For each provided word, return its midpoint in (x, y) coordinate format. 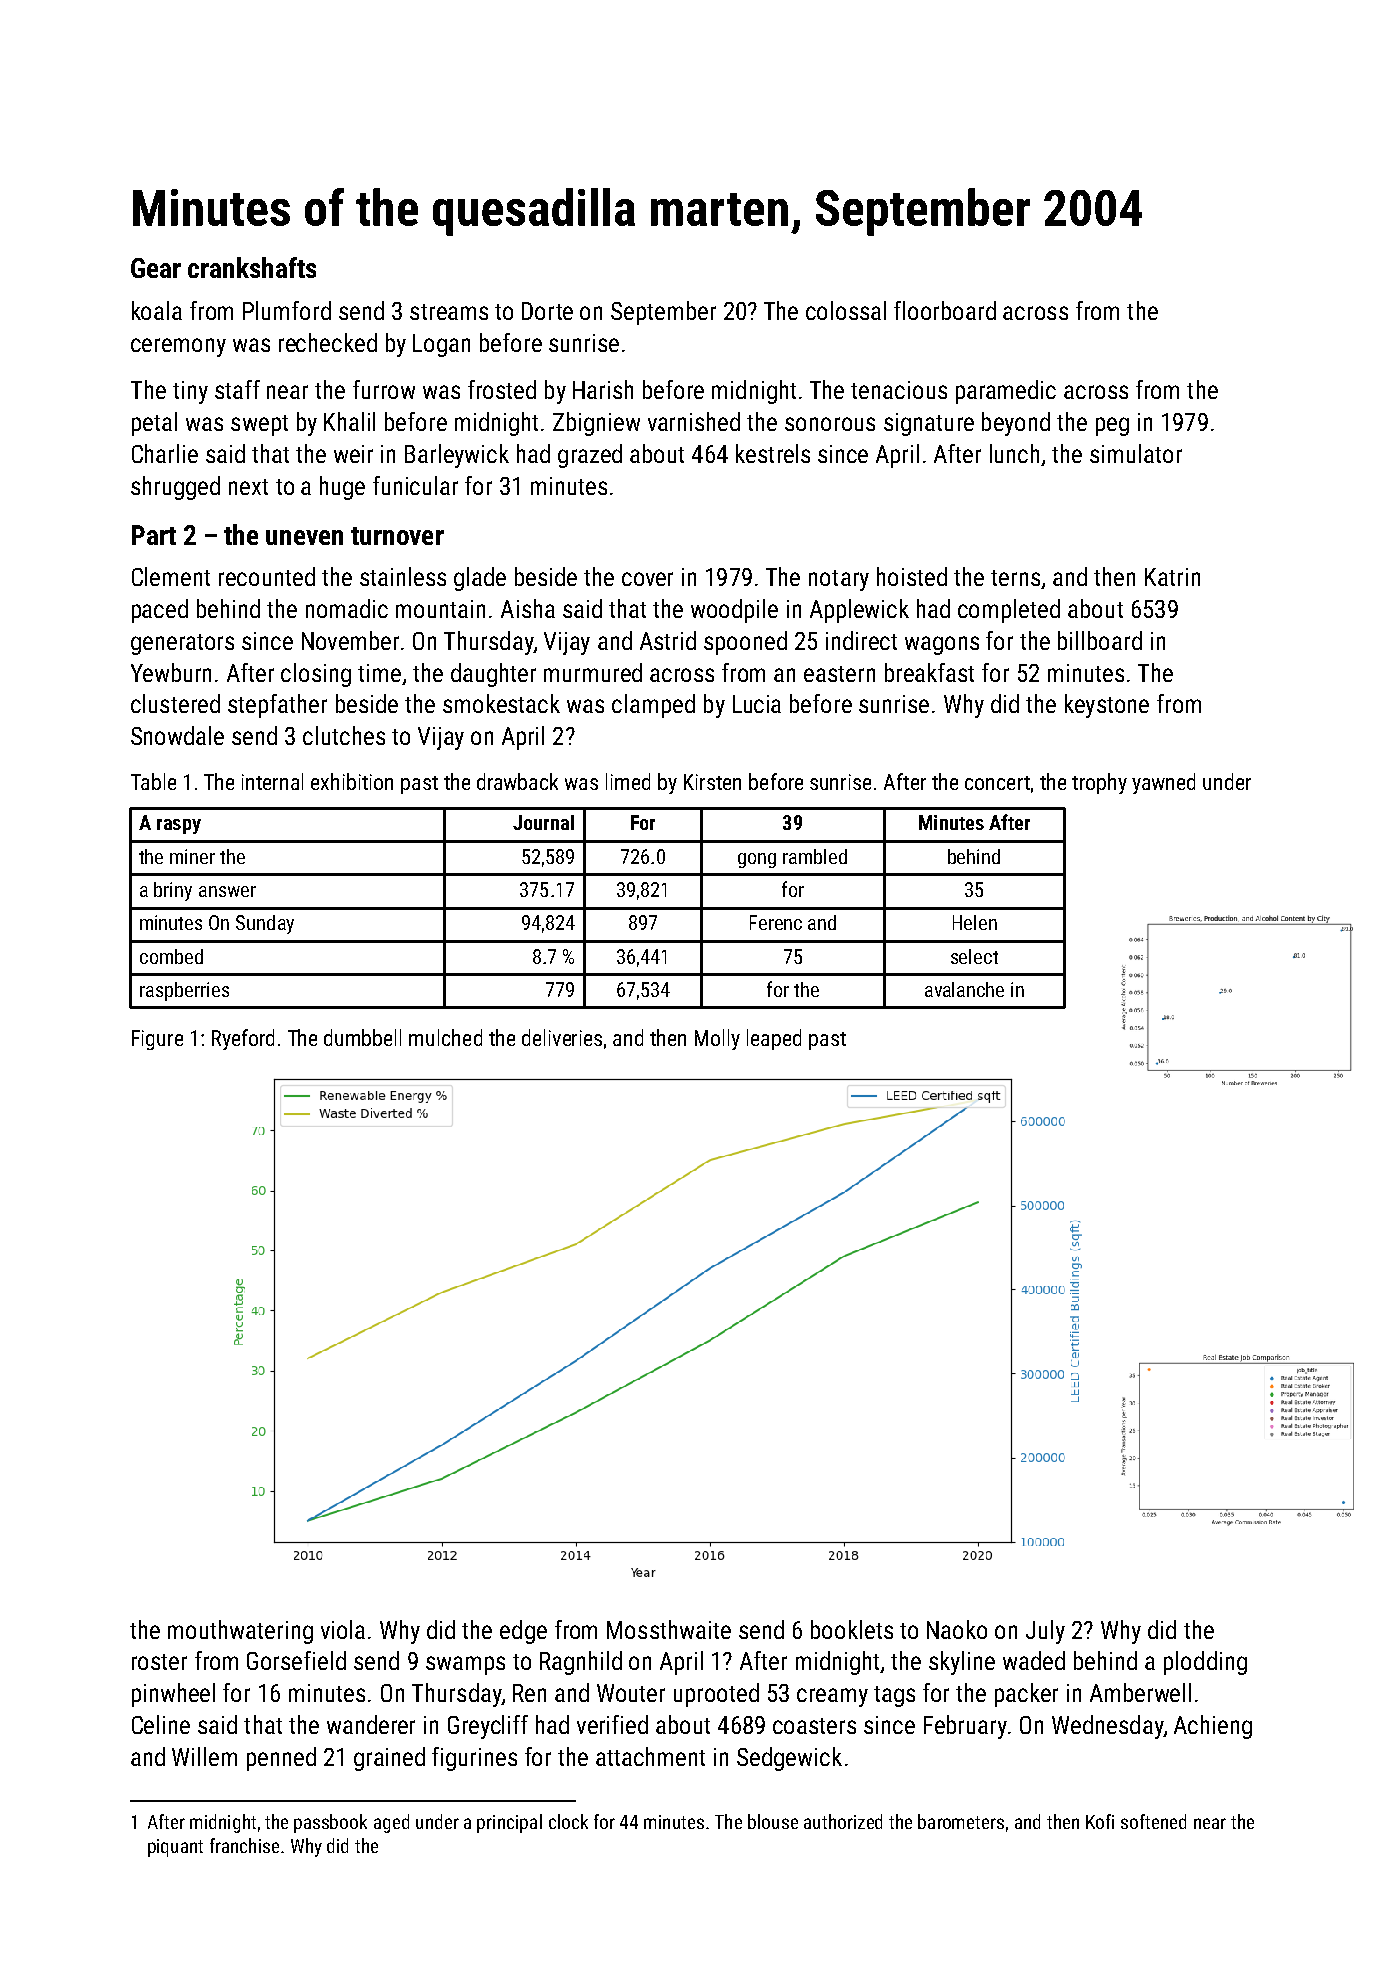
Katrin (1172, 577)
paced (160, 611)
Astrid (668, 640)
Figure (157, 1040)
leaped (774, 1039)
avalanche (964, 989)
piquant (175, 1848)
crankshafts (252, 267)
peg (1112, 426)
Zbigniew (596, 424)
